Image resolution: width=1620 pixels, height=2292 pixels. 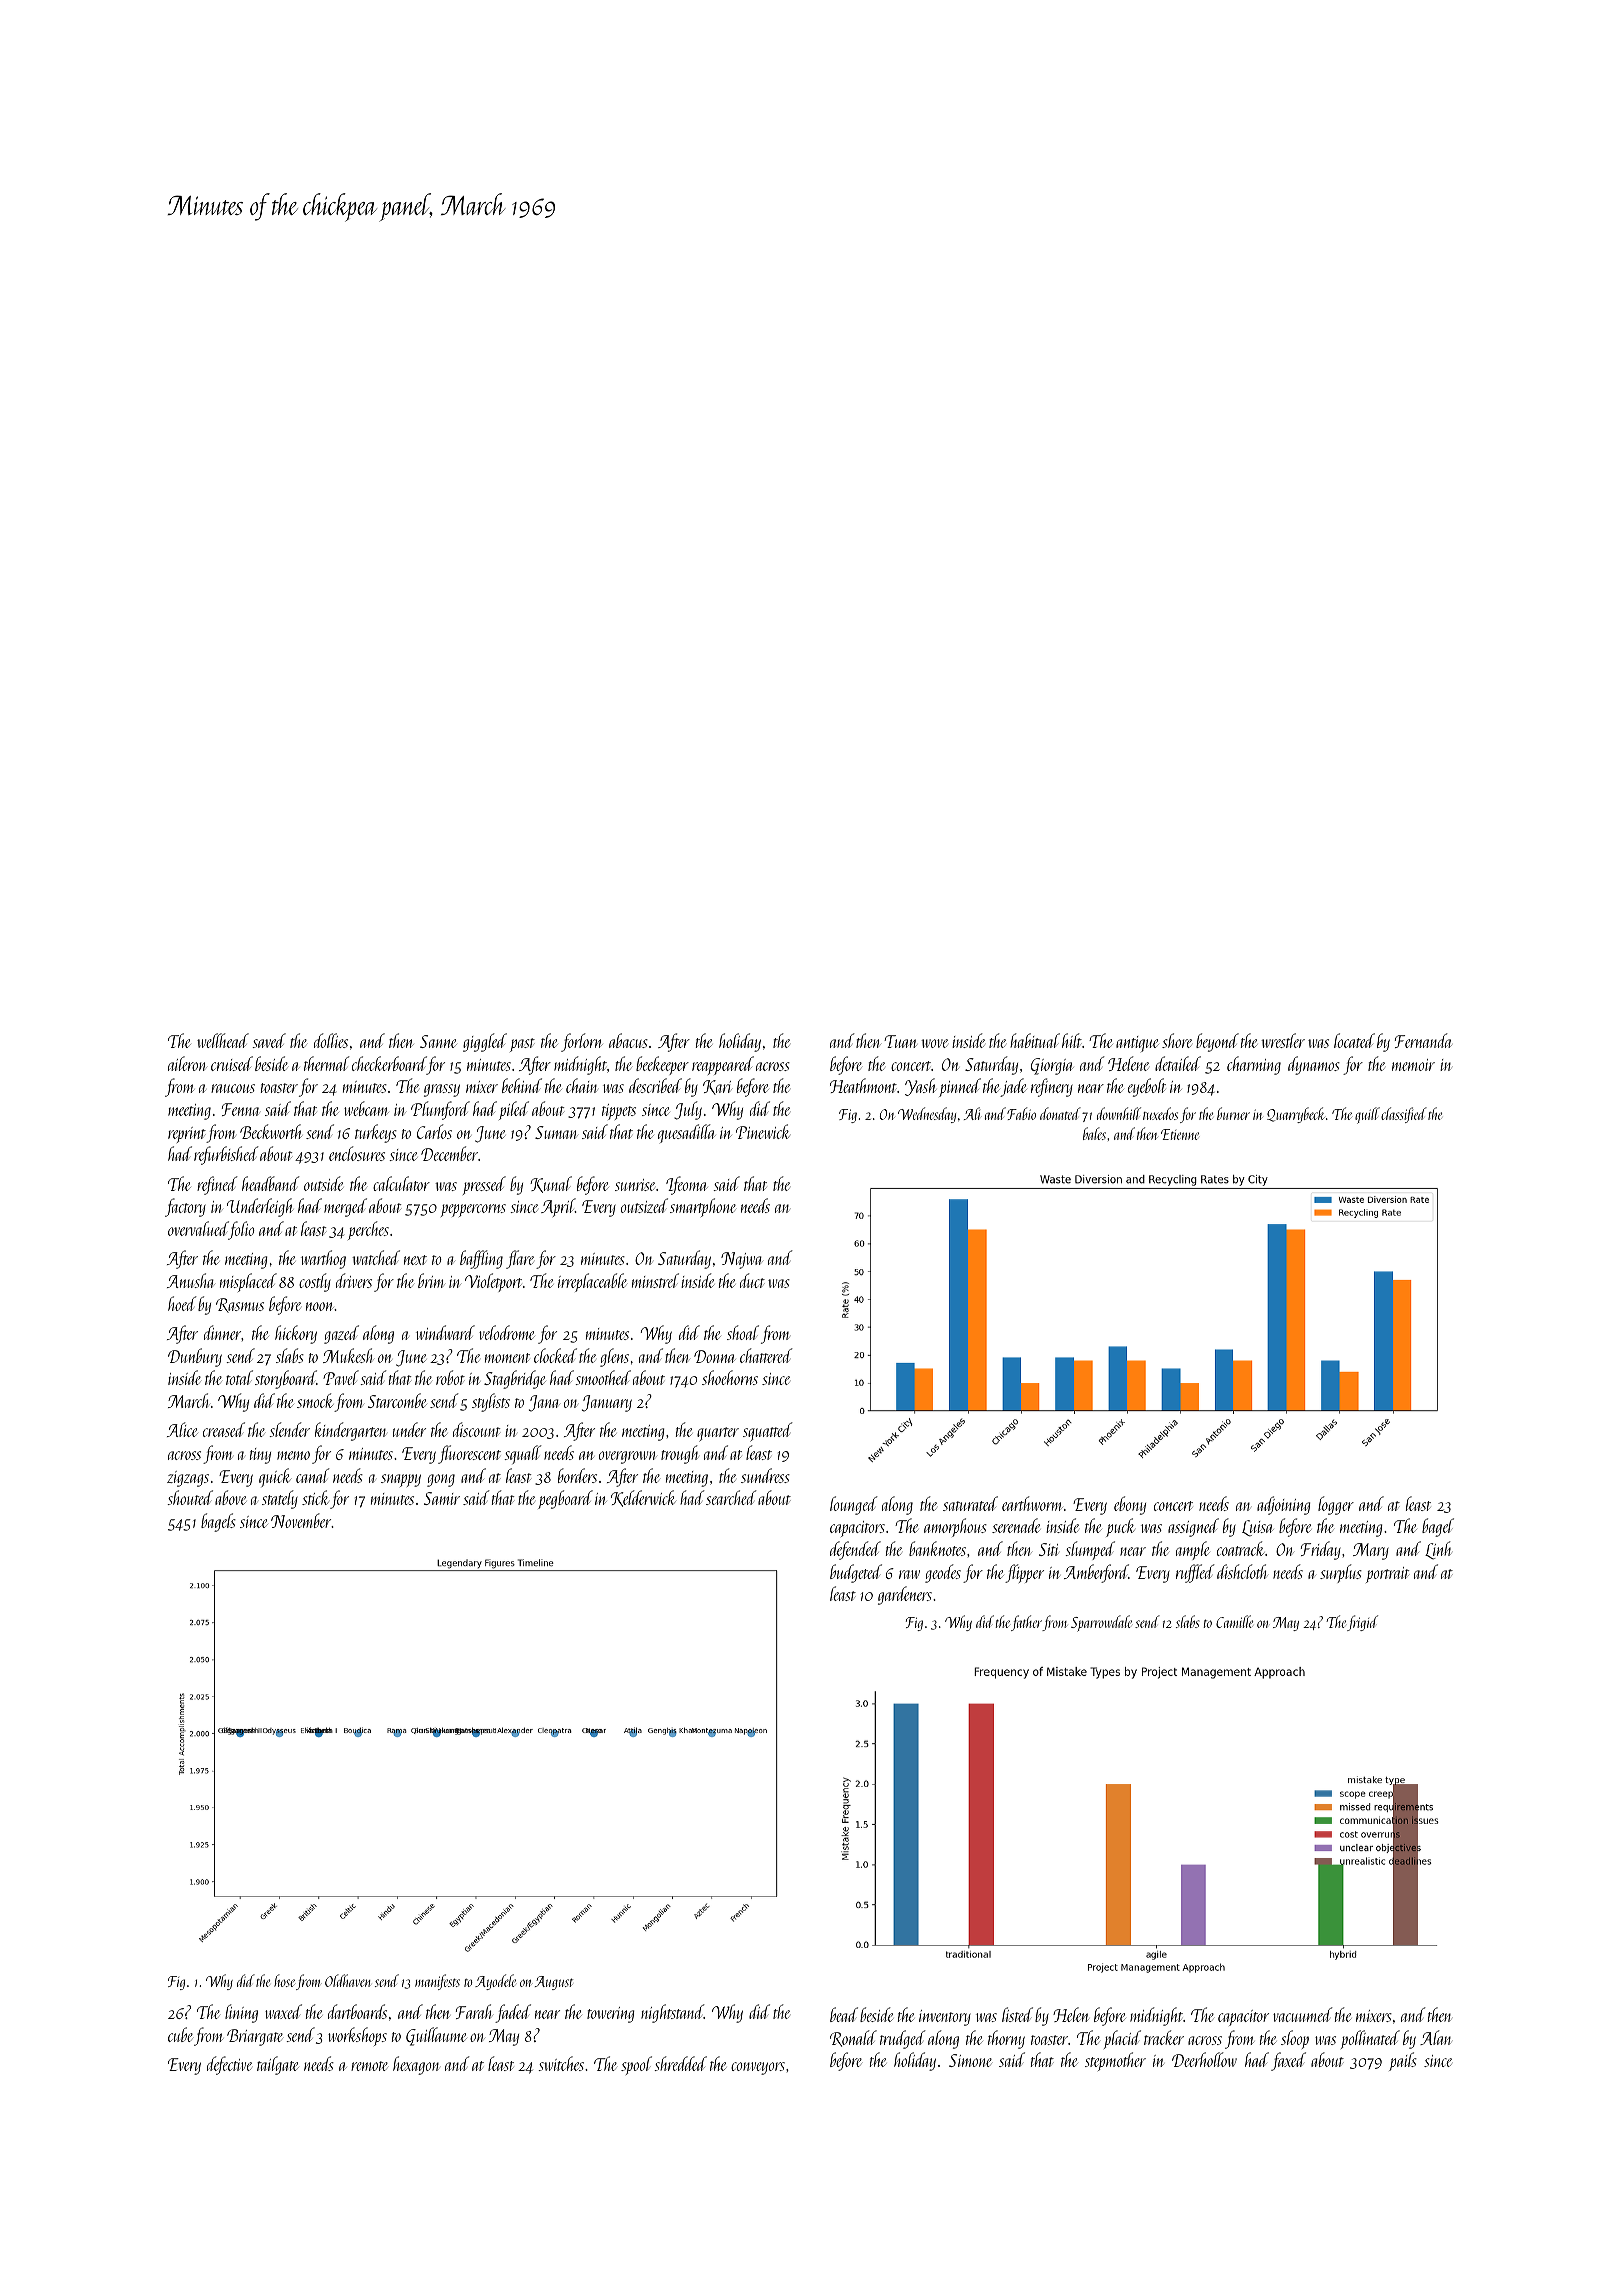 I want to click on Samir, so click(x=442, y=1498).
